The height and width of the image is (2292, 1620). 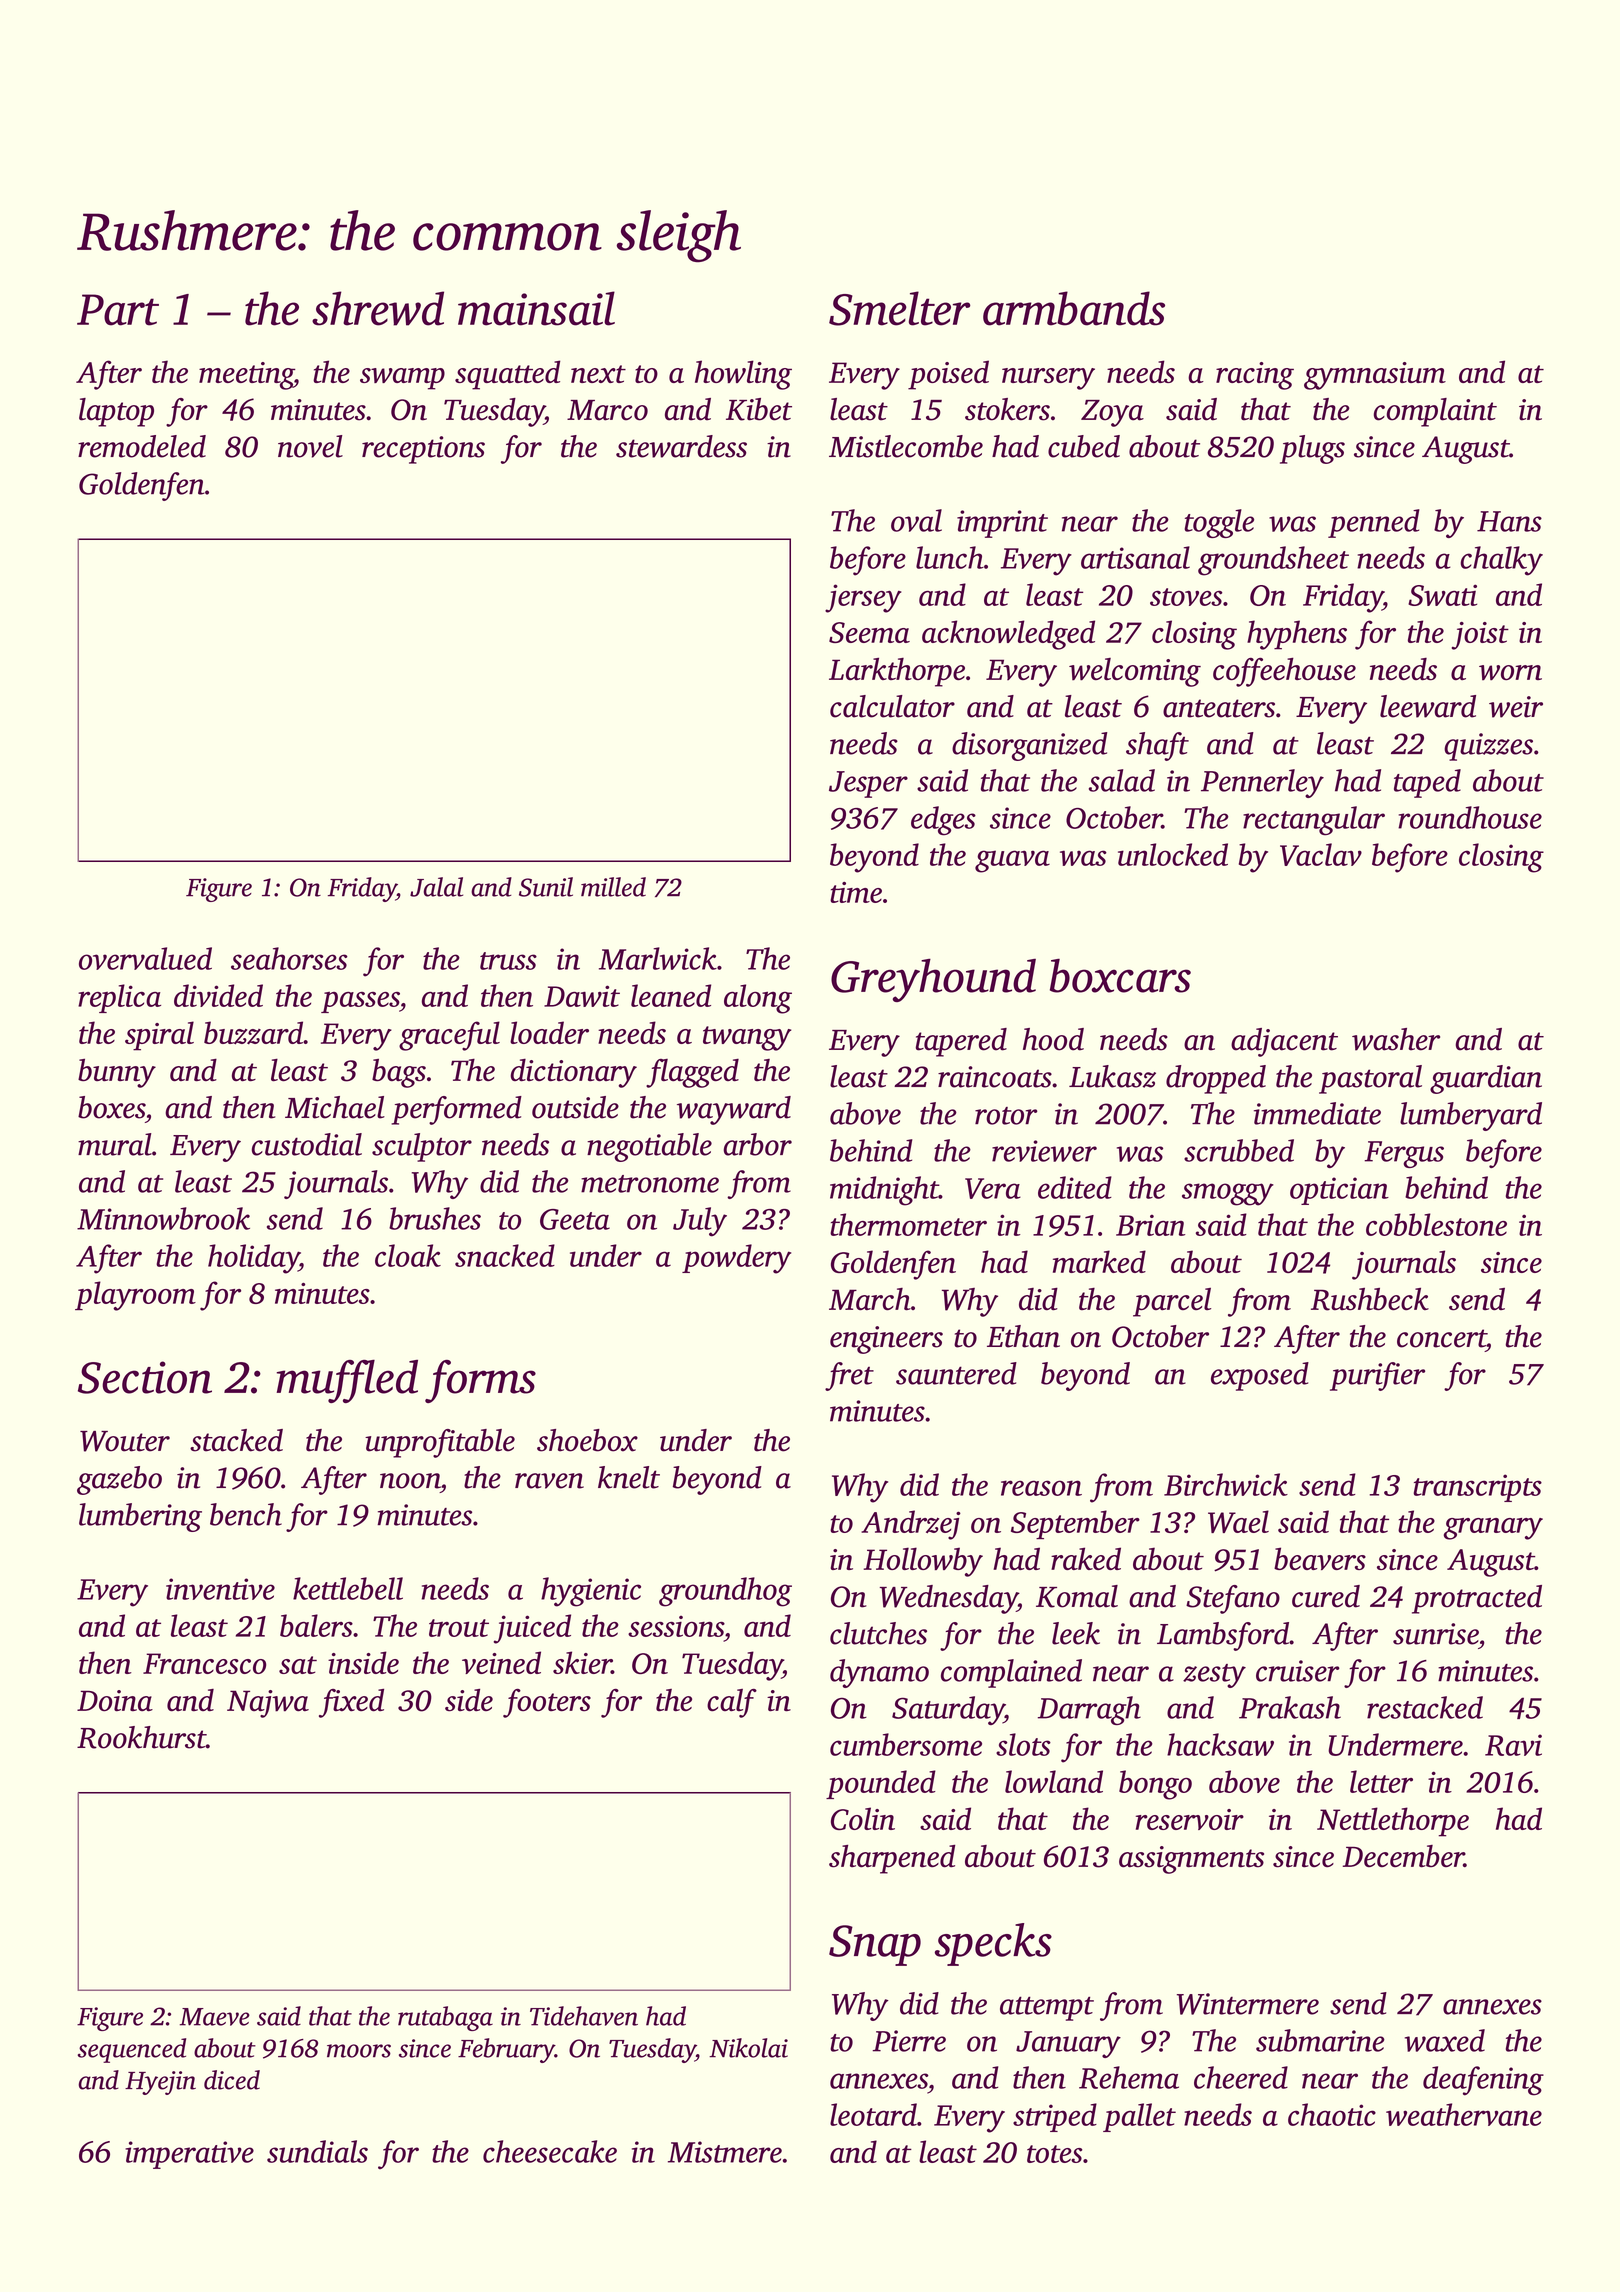 What do you see at coordinates (1054, 2154) in the image?
I see `totes` at bounding box center [1054, 2154].
